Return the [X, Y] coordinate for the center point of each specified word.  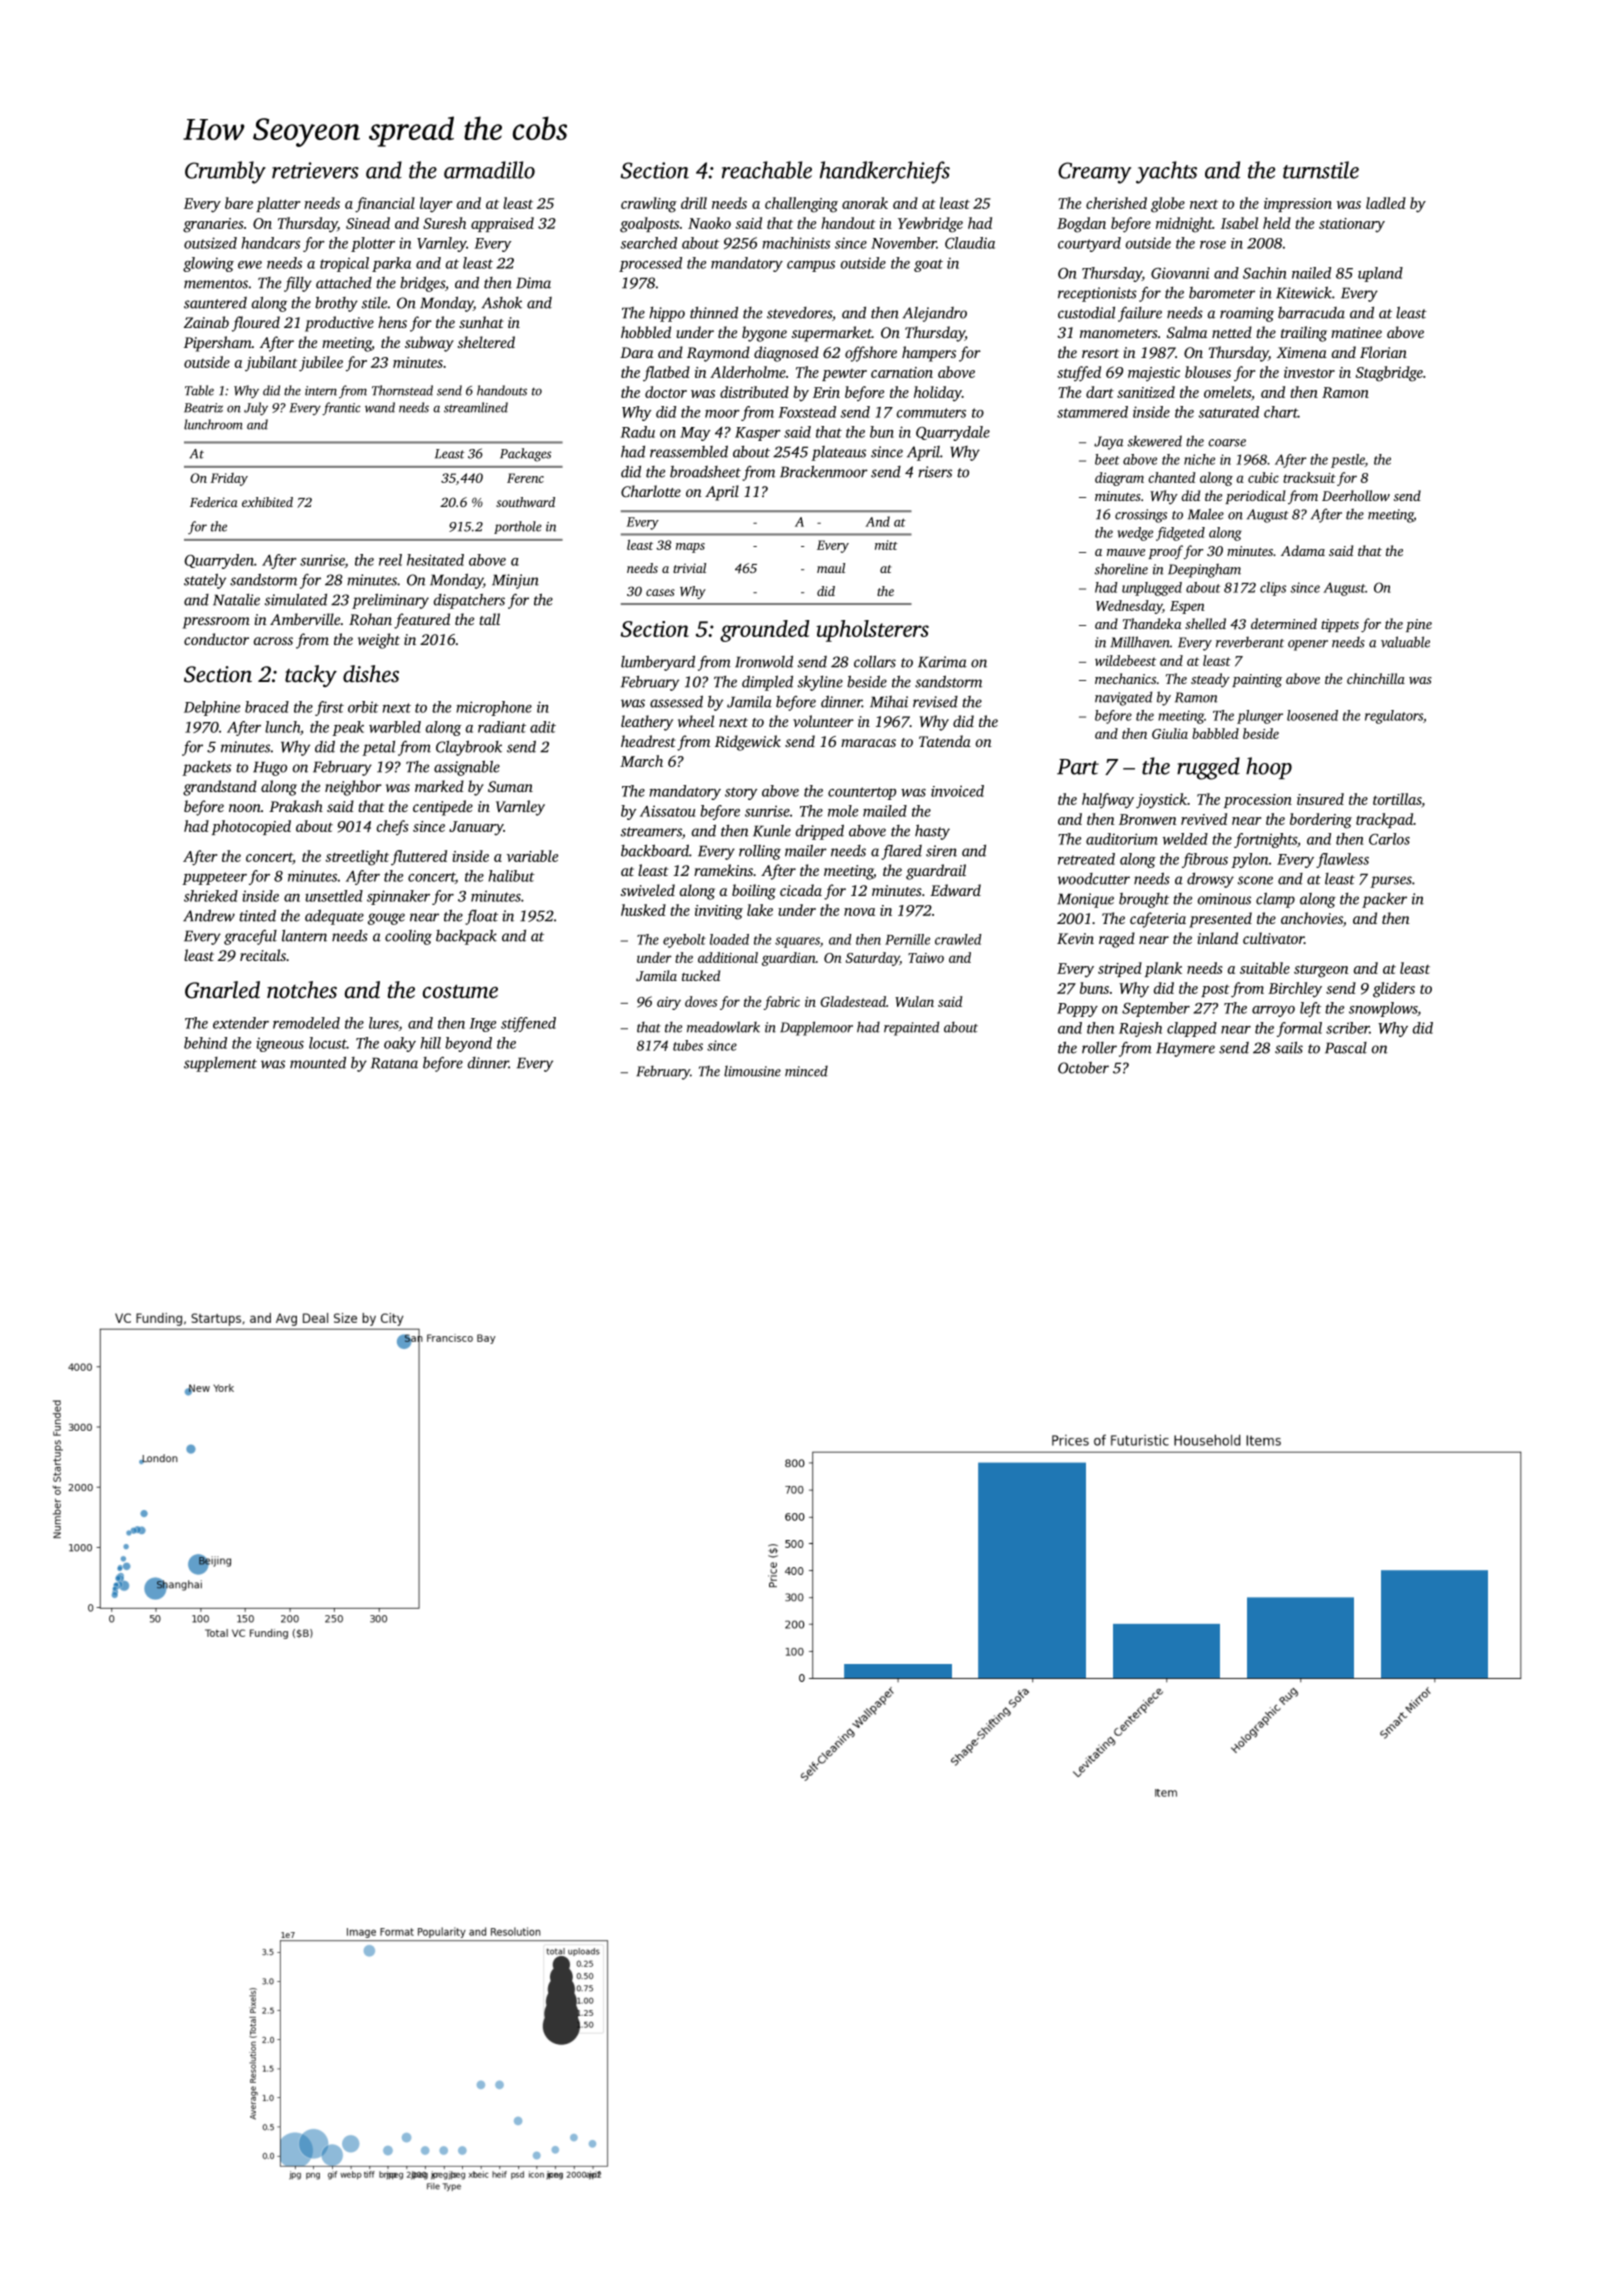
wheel [696, 721]
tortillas [1397, 799]
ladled [1386, 203]
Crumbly [225, 172]
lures [384, 1024]
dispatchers [469, 601]
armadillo [489, 170]
